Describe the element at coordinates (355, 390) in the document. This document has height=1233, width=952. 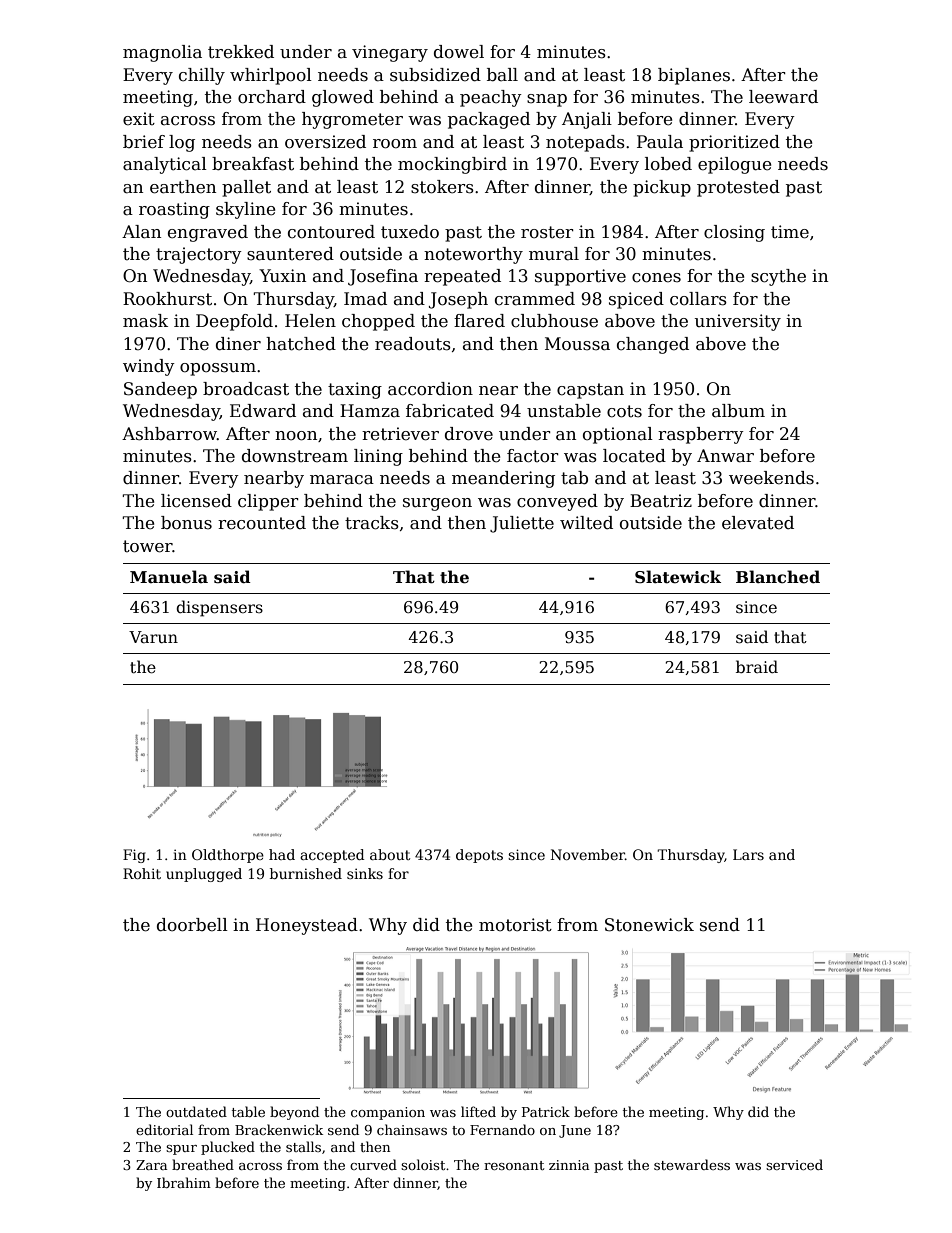
I see `taxing` at that location.
